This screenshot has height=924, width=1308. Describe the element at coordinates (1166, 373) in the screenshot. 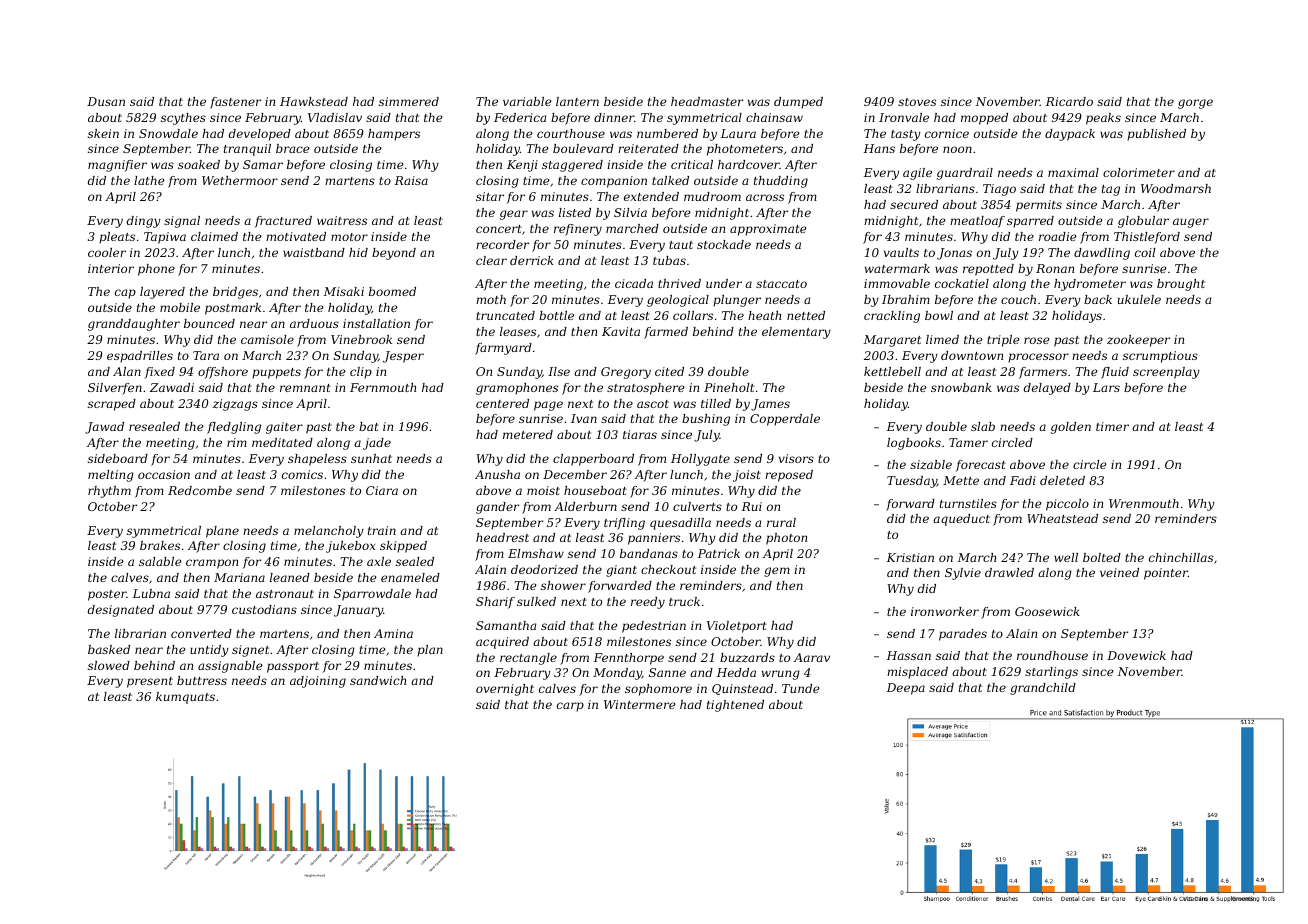

I see `screenplay` at that location.
